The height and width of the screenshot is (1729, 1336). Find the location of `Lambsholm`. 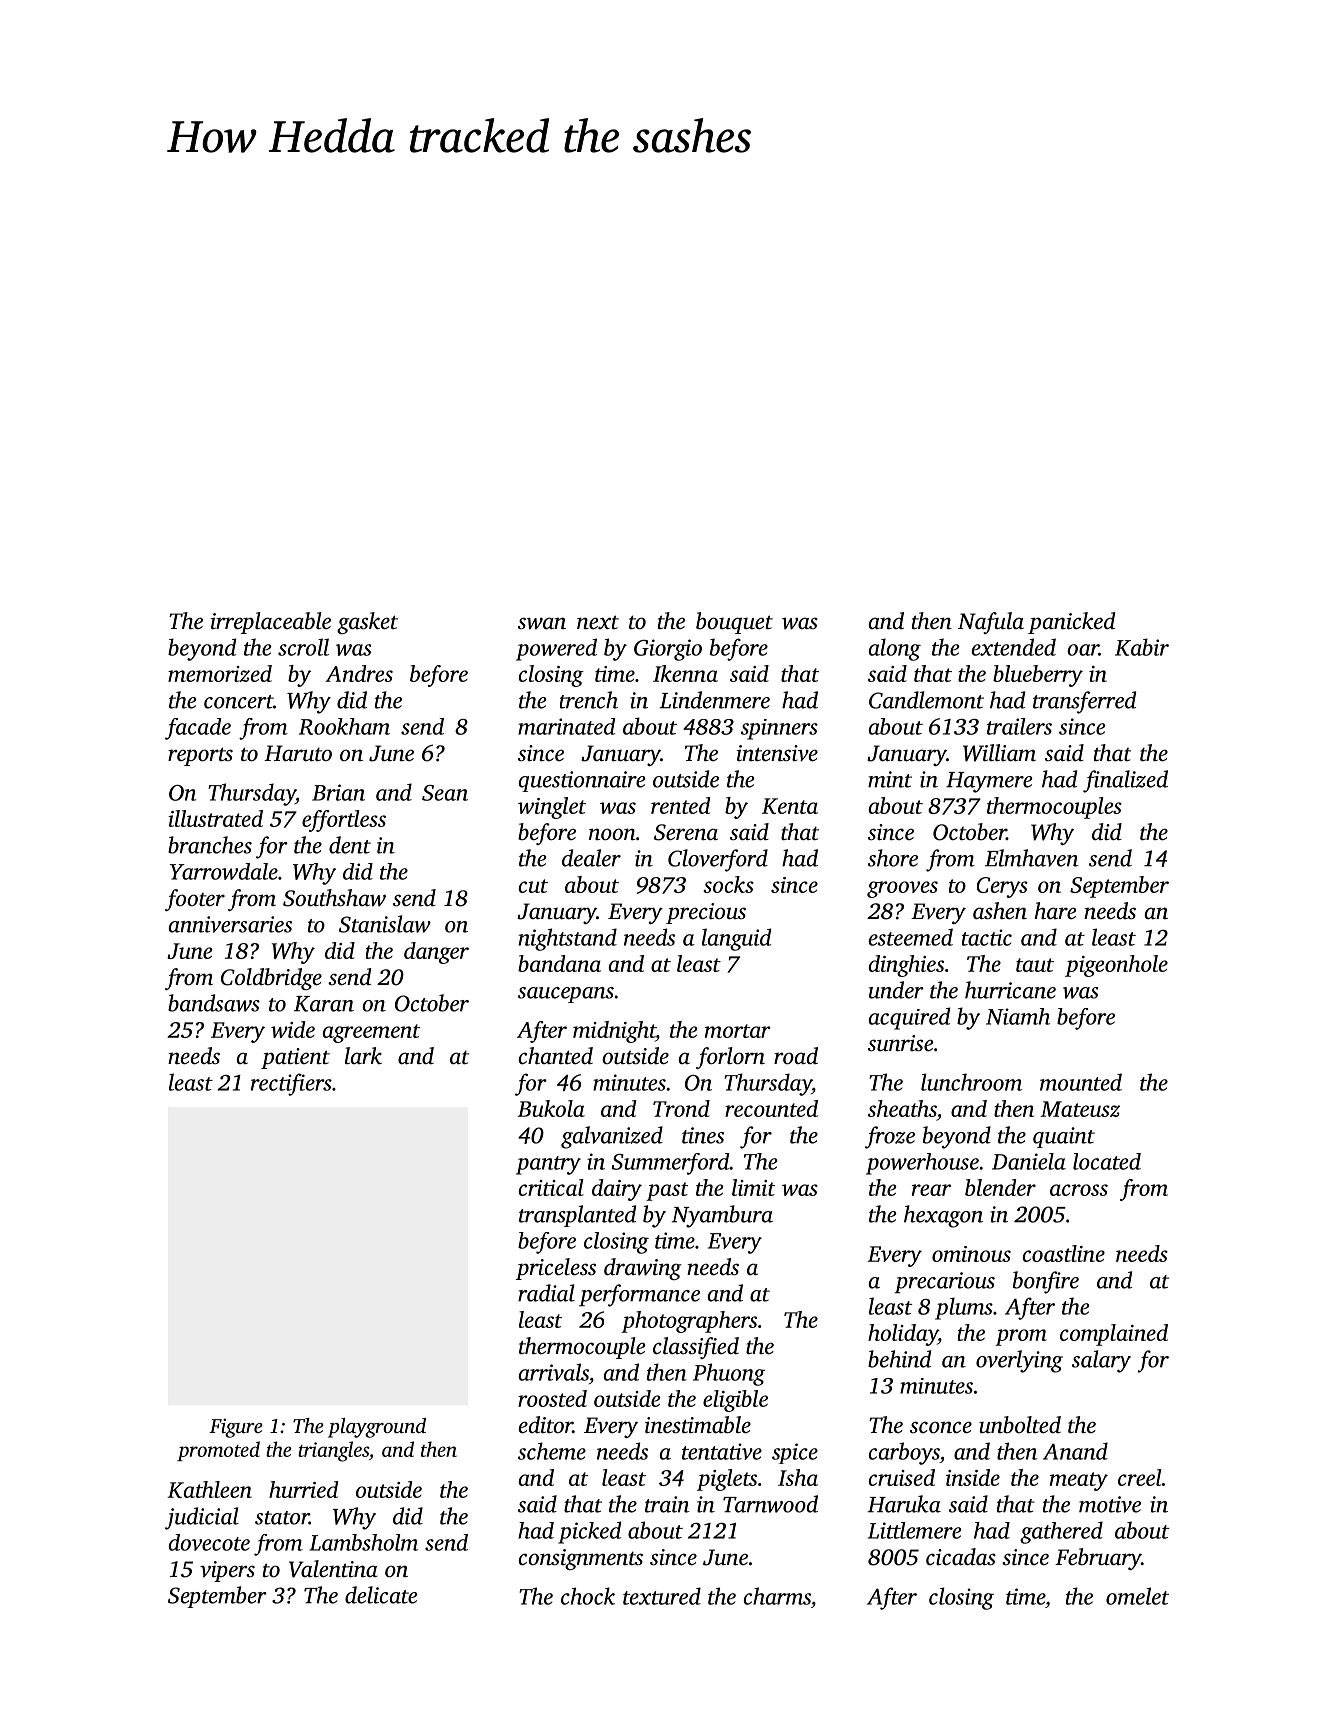

Lambsholm is located at coordinates (363, 1542).
